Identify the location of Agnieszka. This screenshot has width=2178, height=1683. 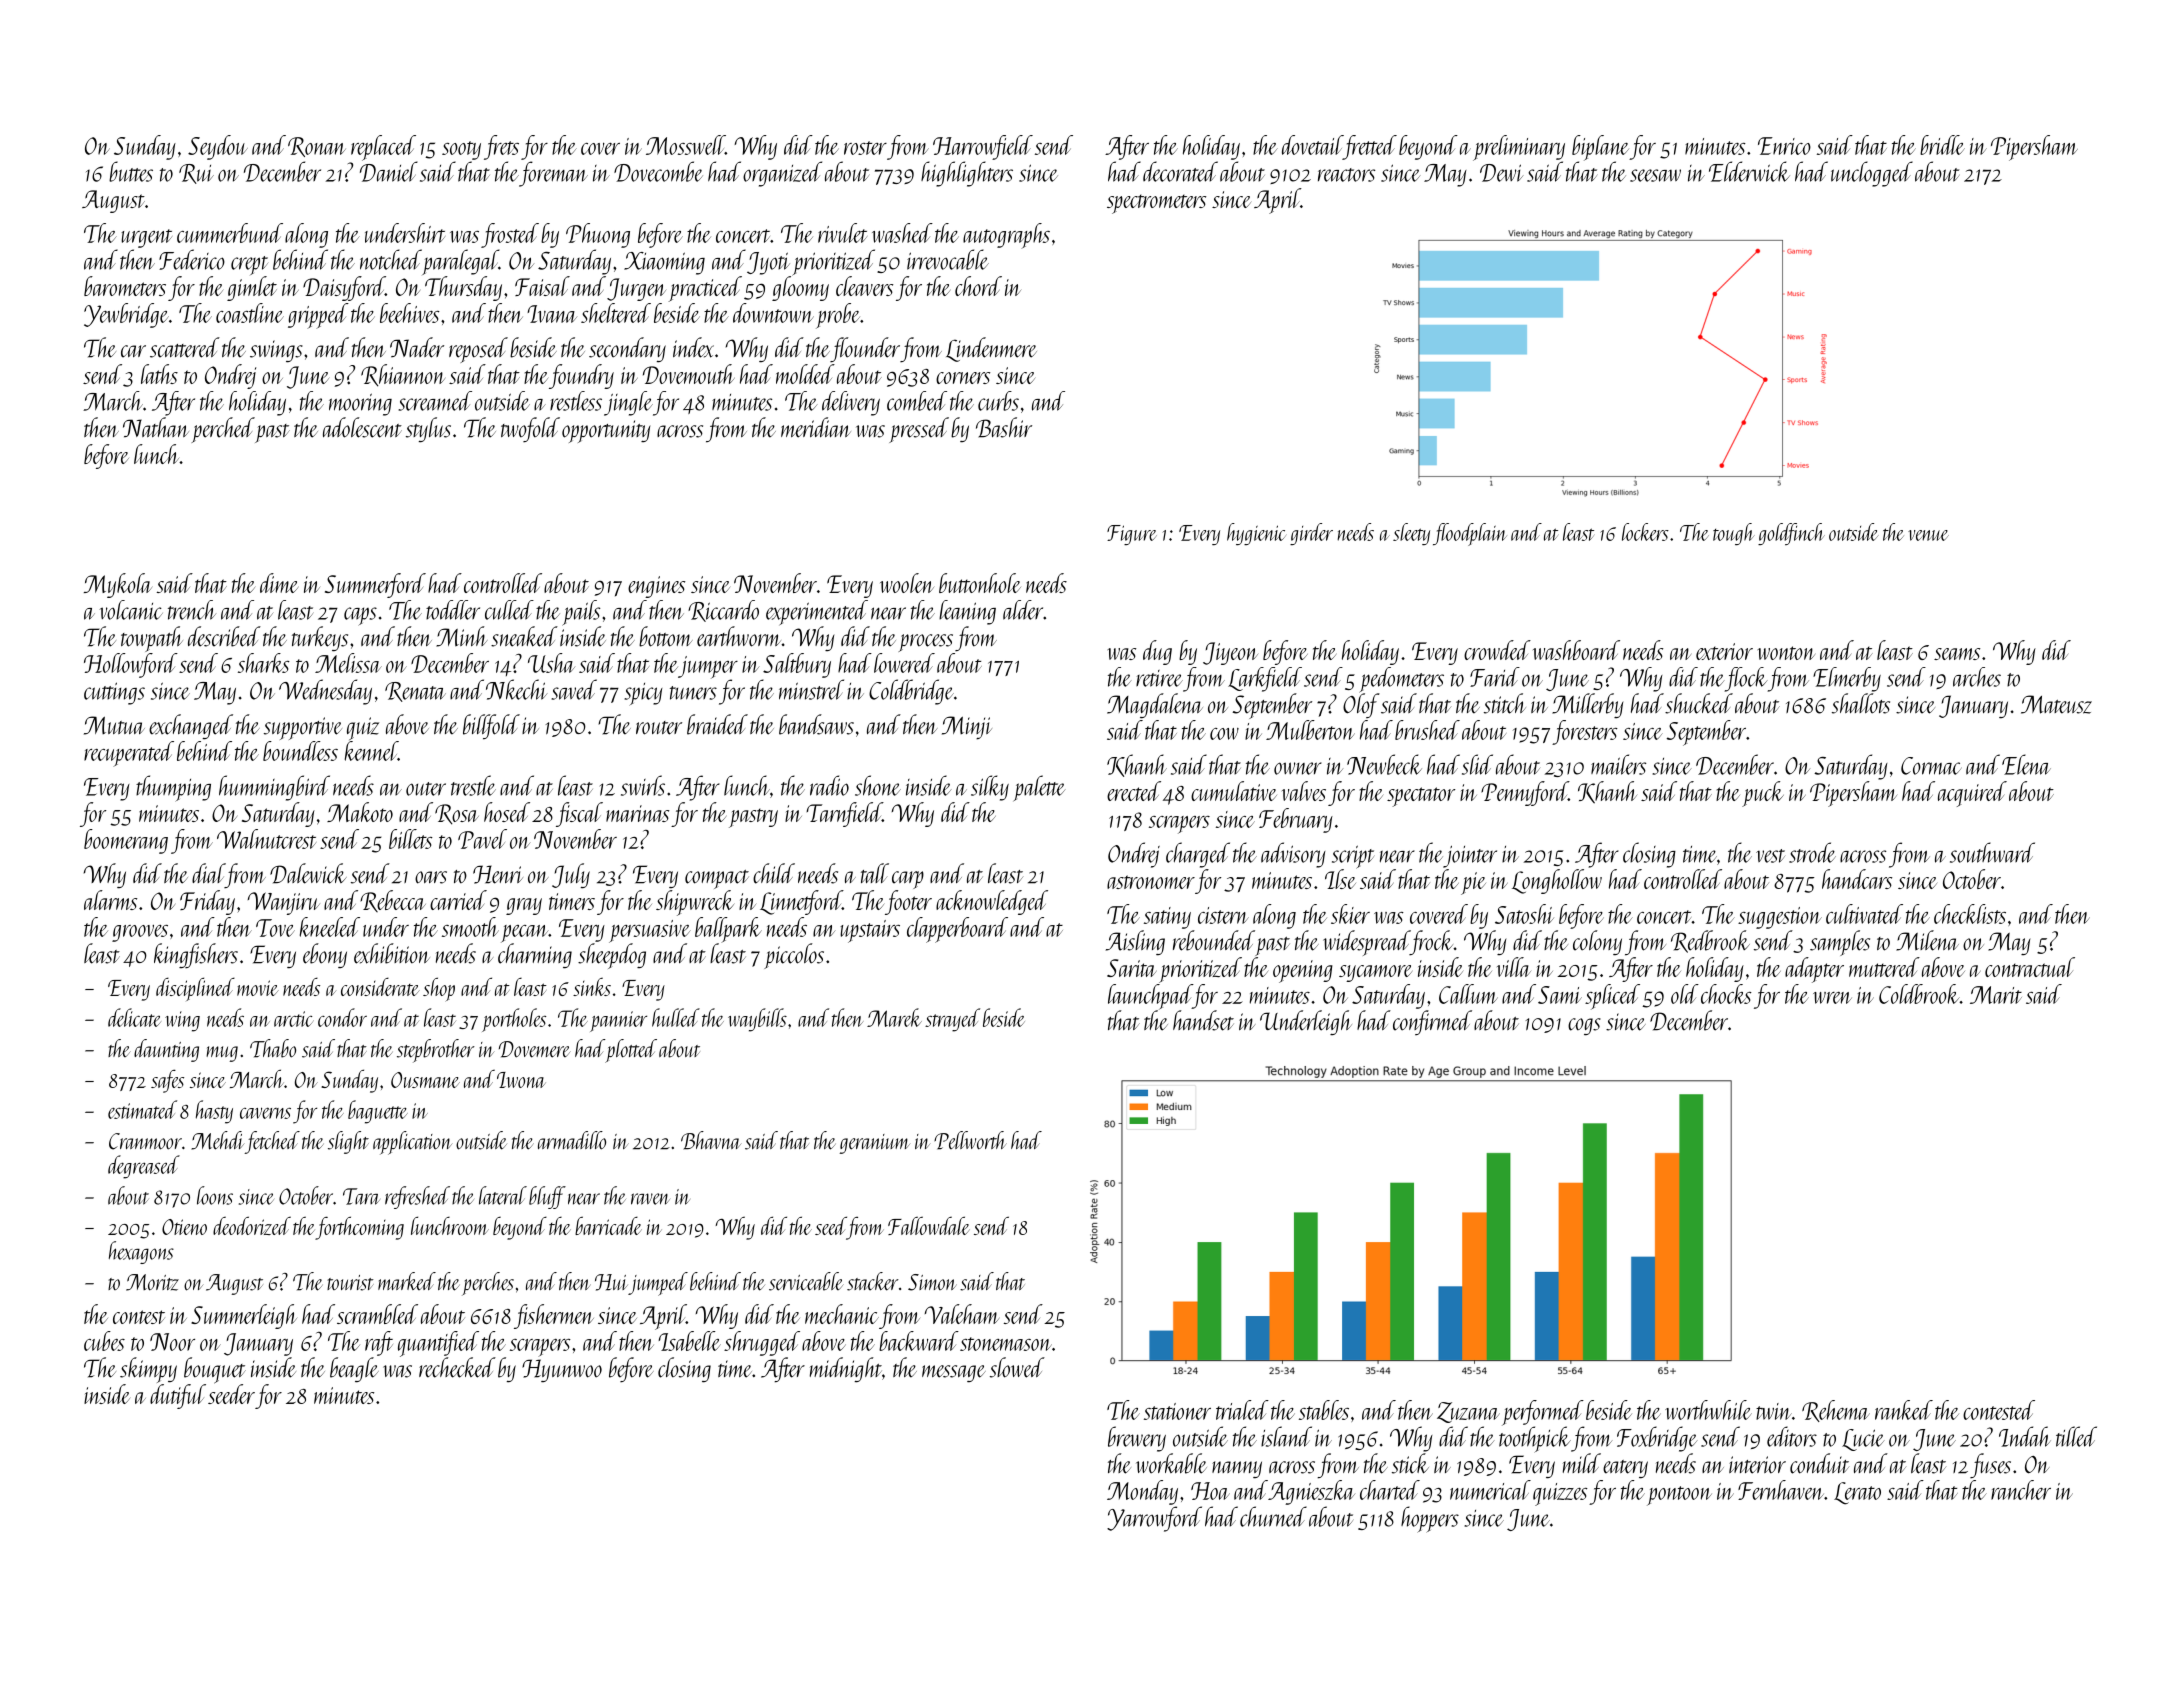
(1311, 1492).
